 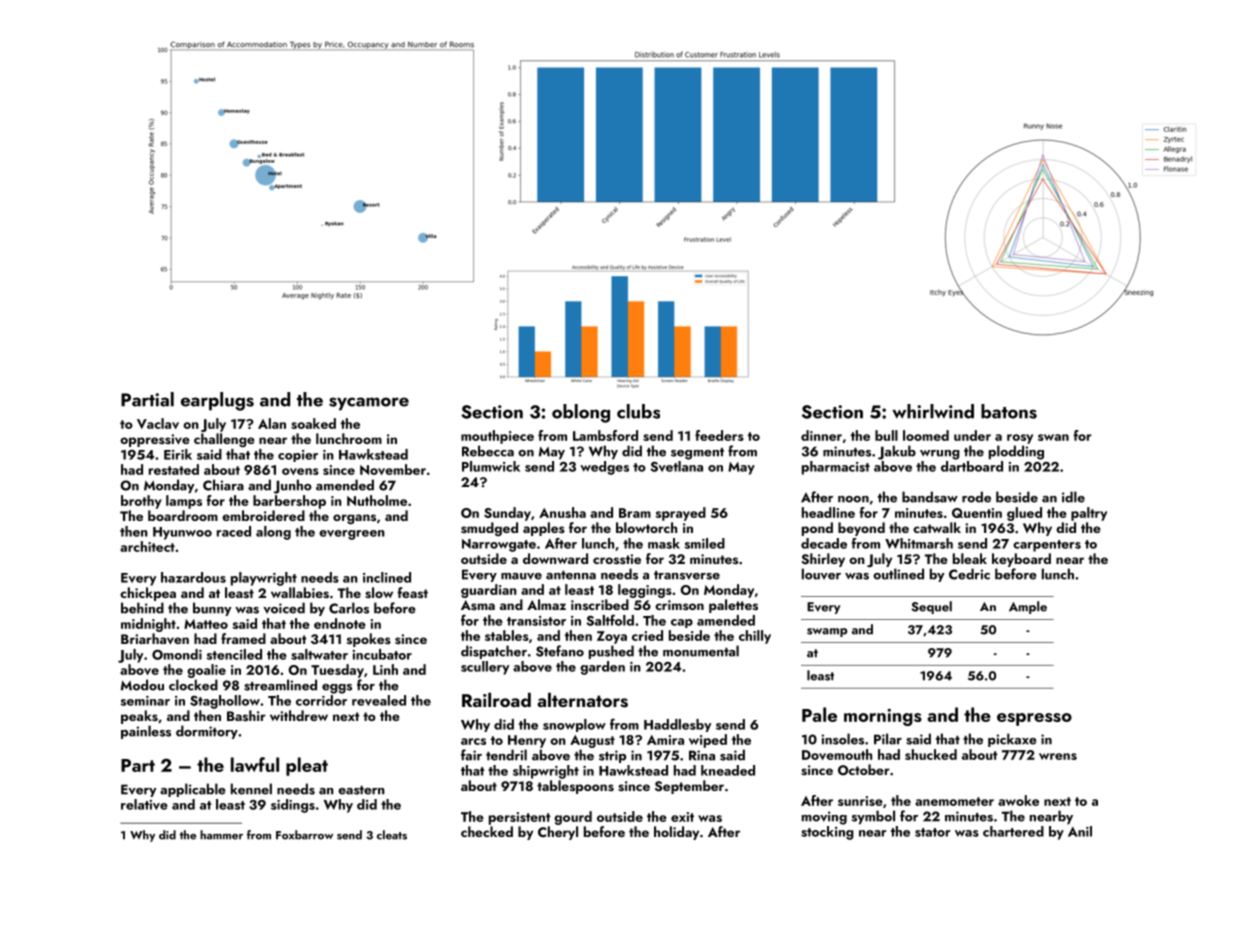 I want to click on pushed, so click(x=611, y=652).
